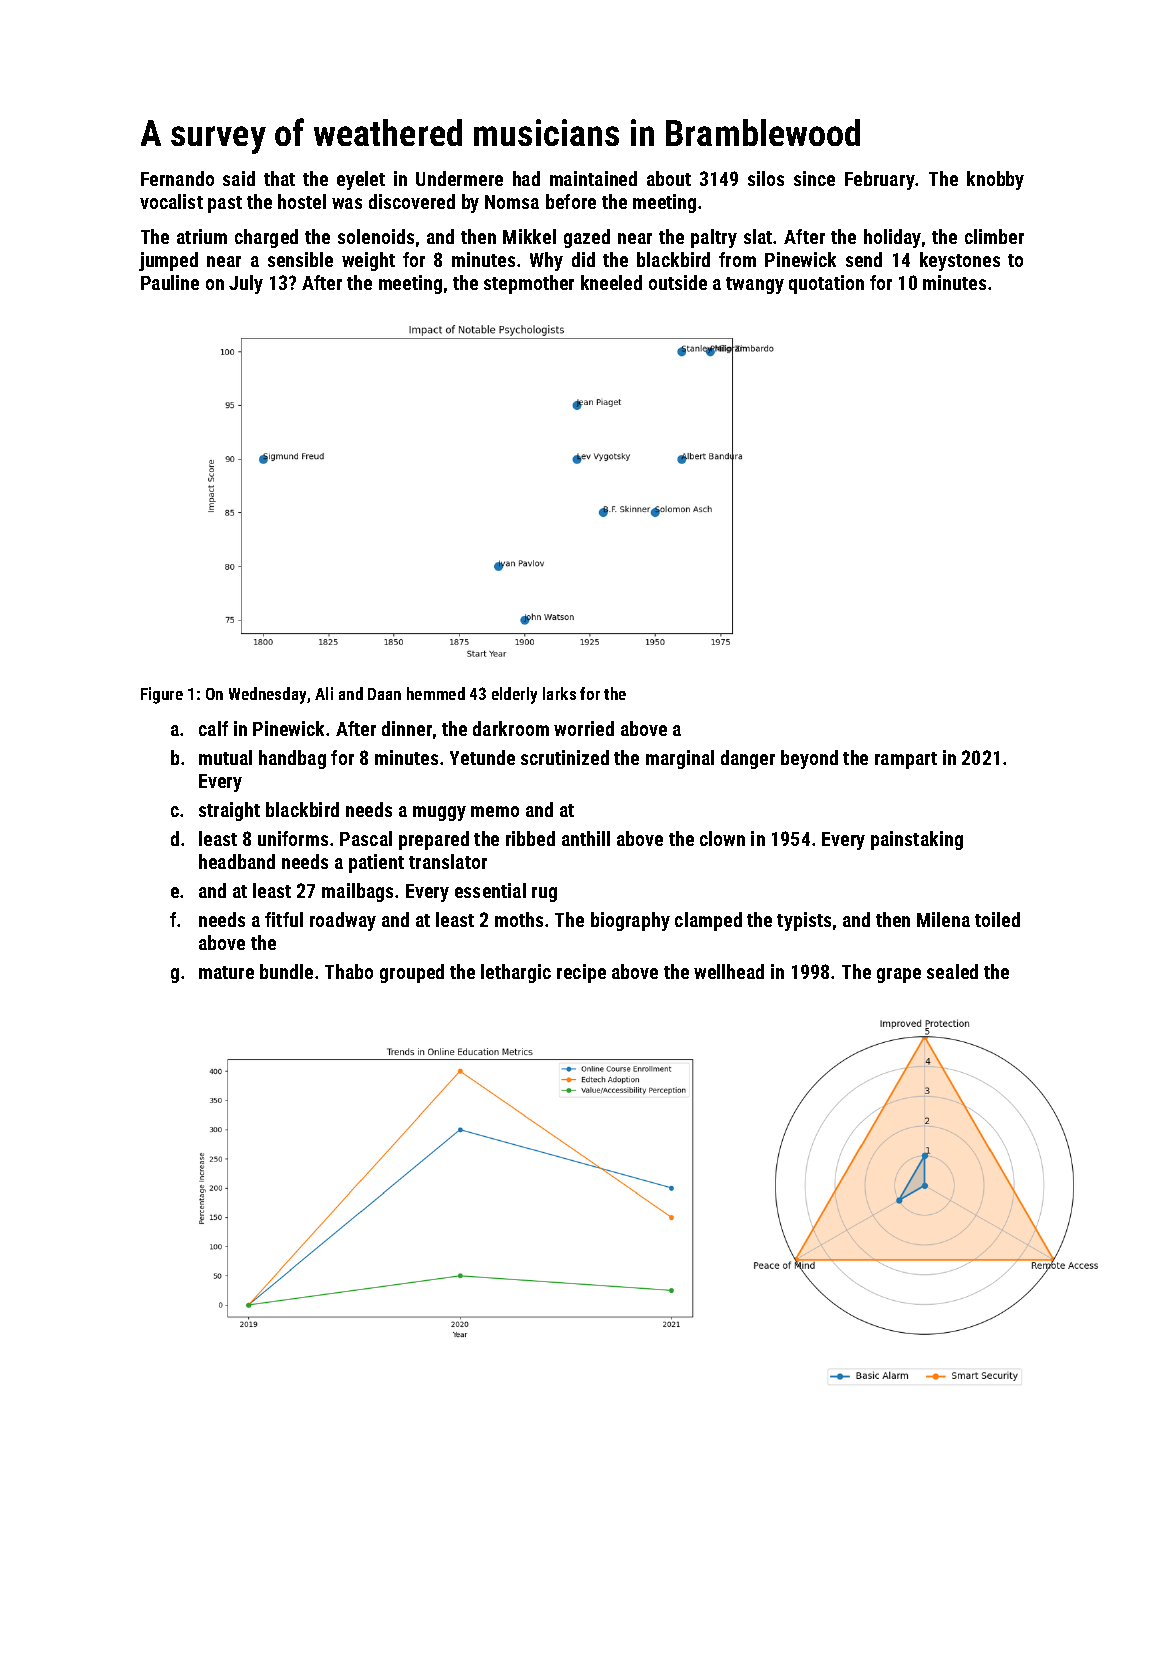 The width and height of the page is (1165, 1654). What do you see at coordinates (906, 760) in the page?
I see `rampart` at bounding box center [906, 760].
